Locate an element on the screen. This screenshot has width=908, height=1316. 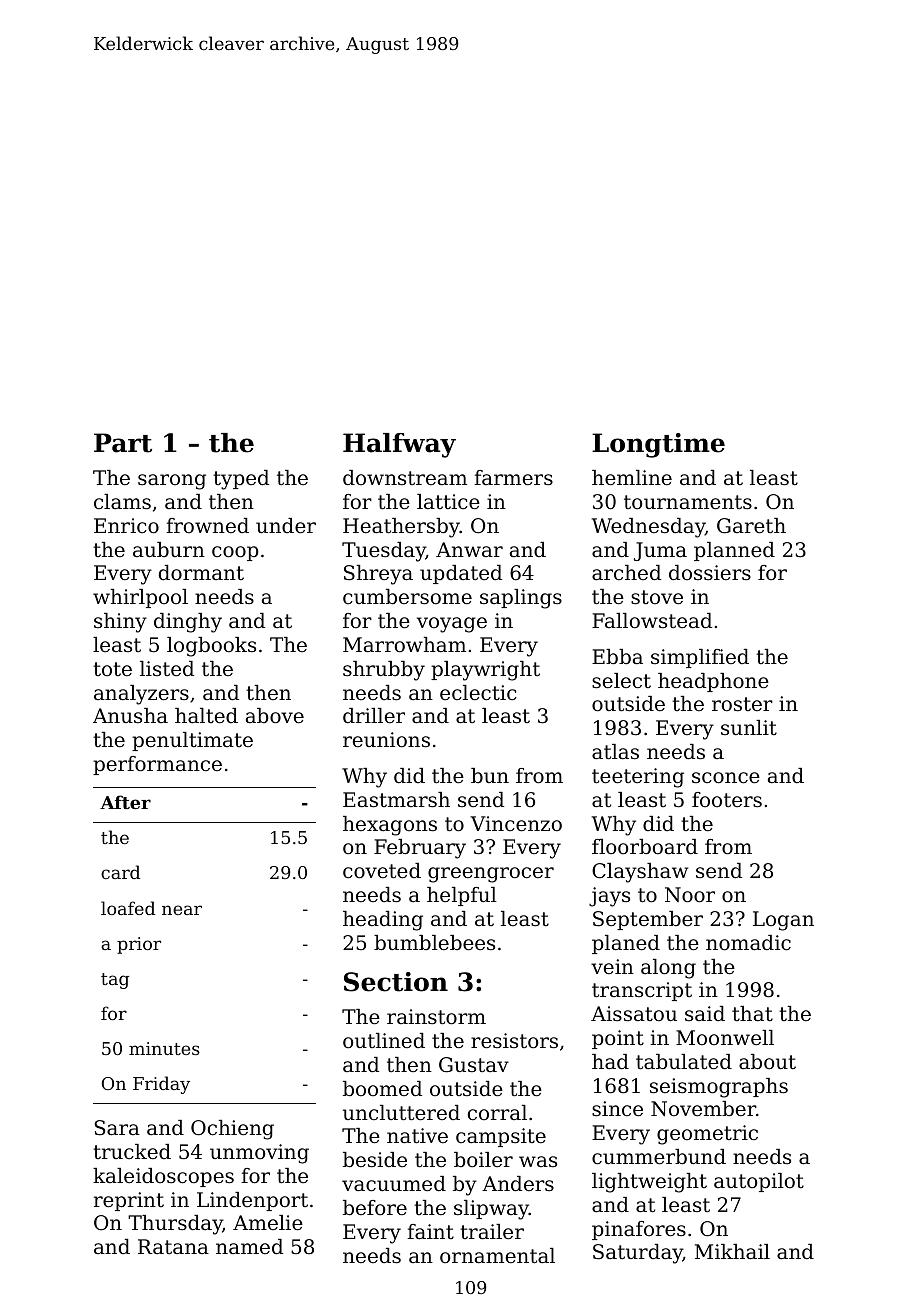
Gareth is located at coordinates (751, 526).
